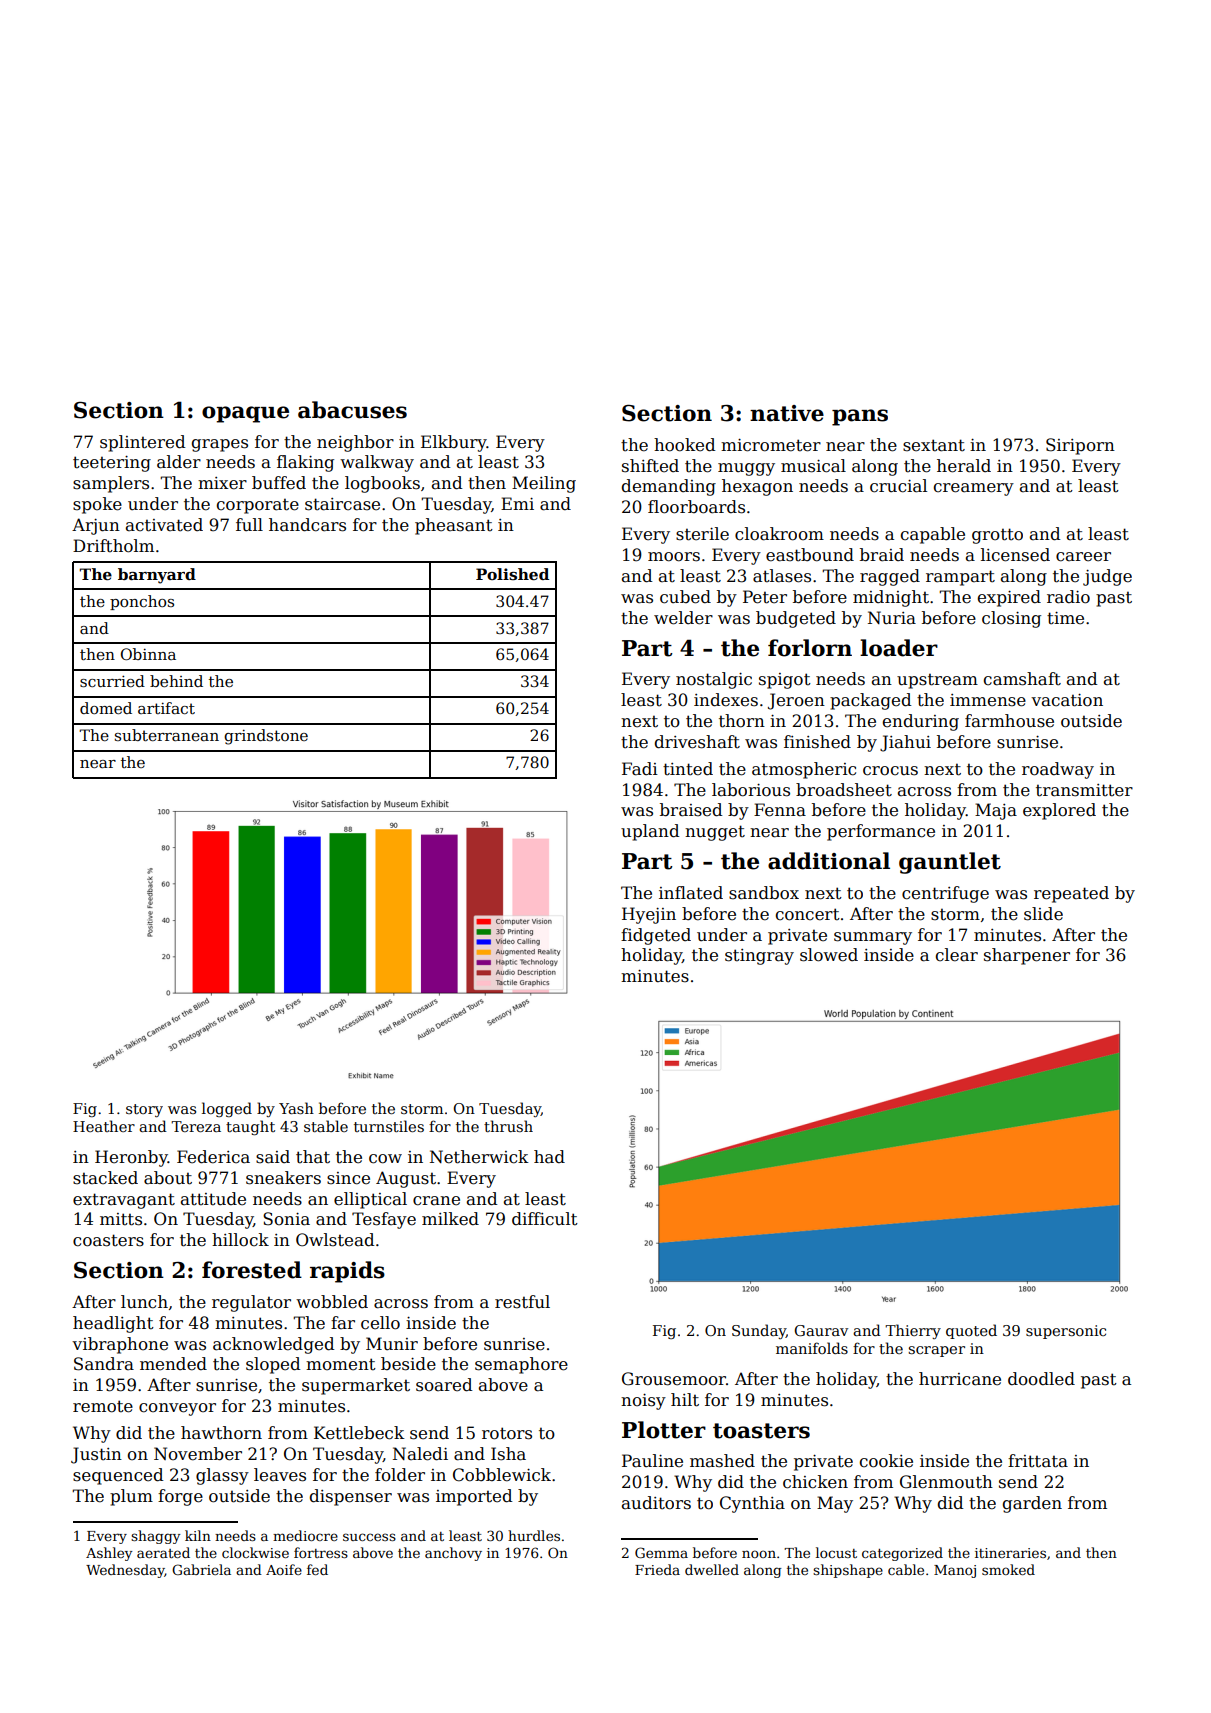 Image resolution: width=1211 pixels, height=1713 pixels. Describe the element at coordinates (640, 769) in the screenshot. I see `Fadi` at that location.
